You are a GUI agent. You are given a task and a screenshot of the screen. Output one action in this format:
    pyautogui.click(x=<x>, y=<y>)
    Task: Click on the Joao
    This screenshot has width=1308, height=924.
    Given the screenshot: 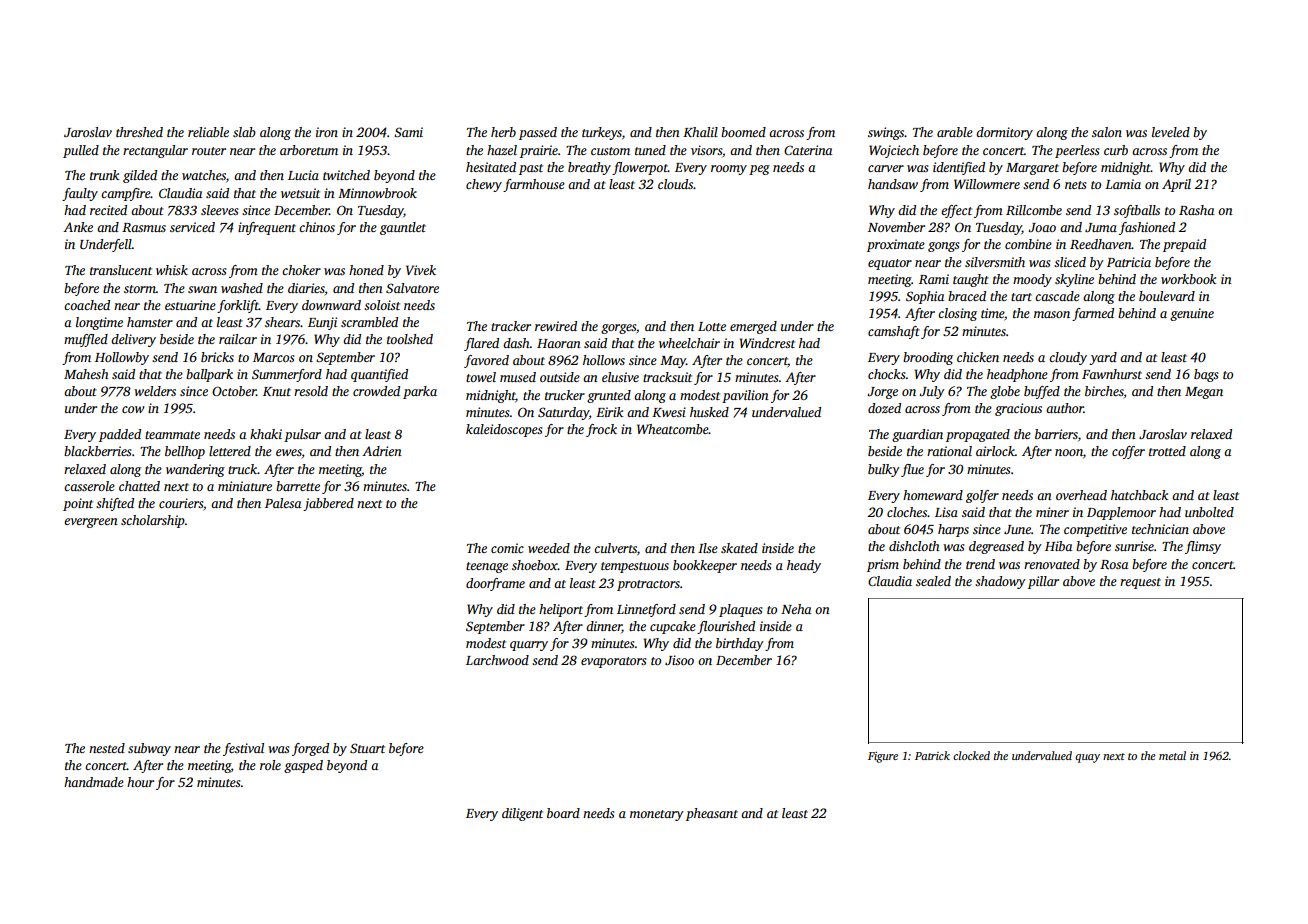 What is the action you would take?
    pyautogui.click(x=1042, y=227)
